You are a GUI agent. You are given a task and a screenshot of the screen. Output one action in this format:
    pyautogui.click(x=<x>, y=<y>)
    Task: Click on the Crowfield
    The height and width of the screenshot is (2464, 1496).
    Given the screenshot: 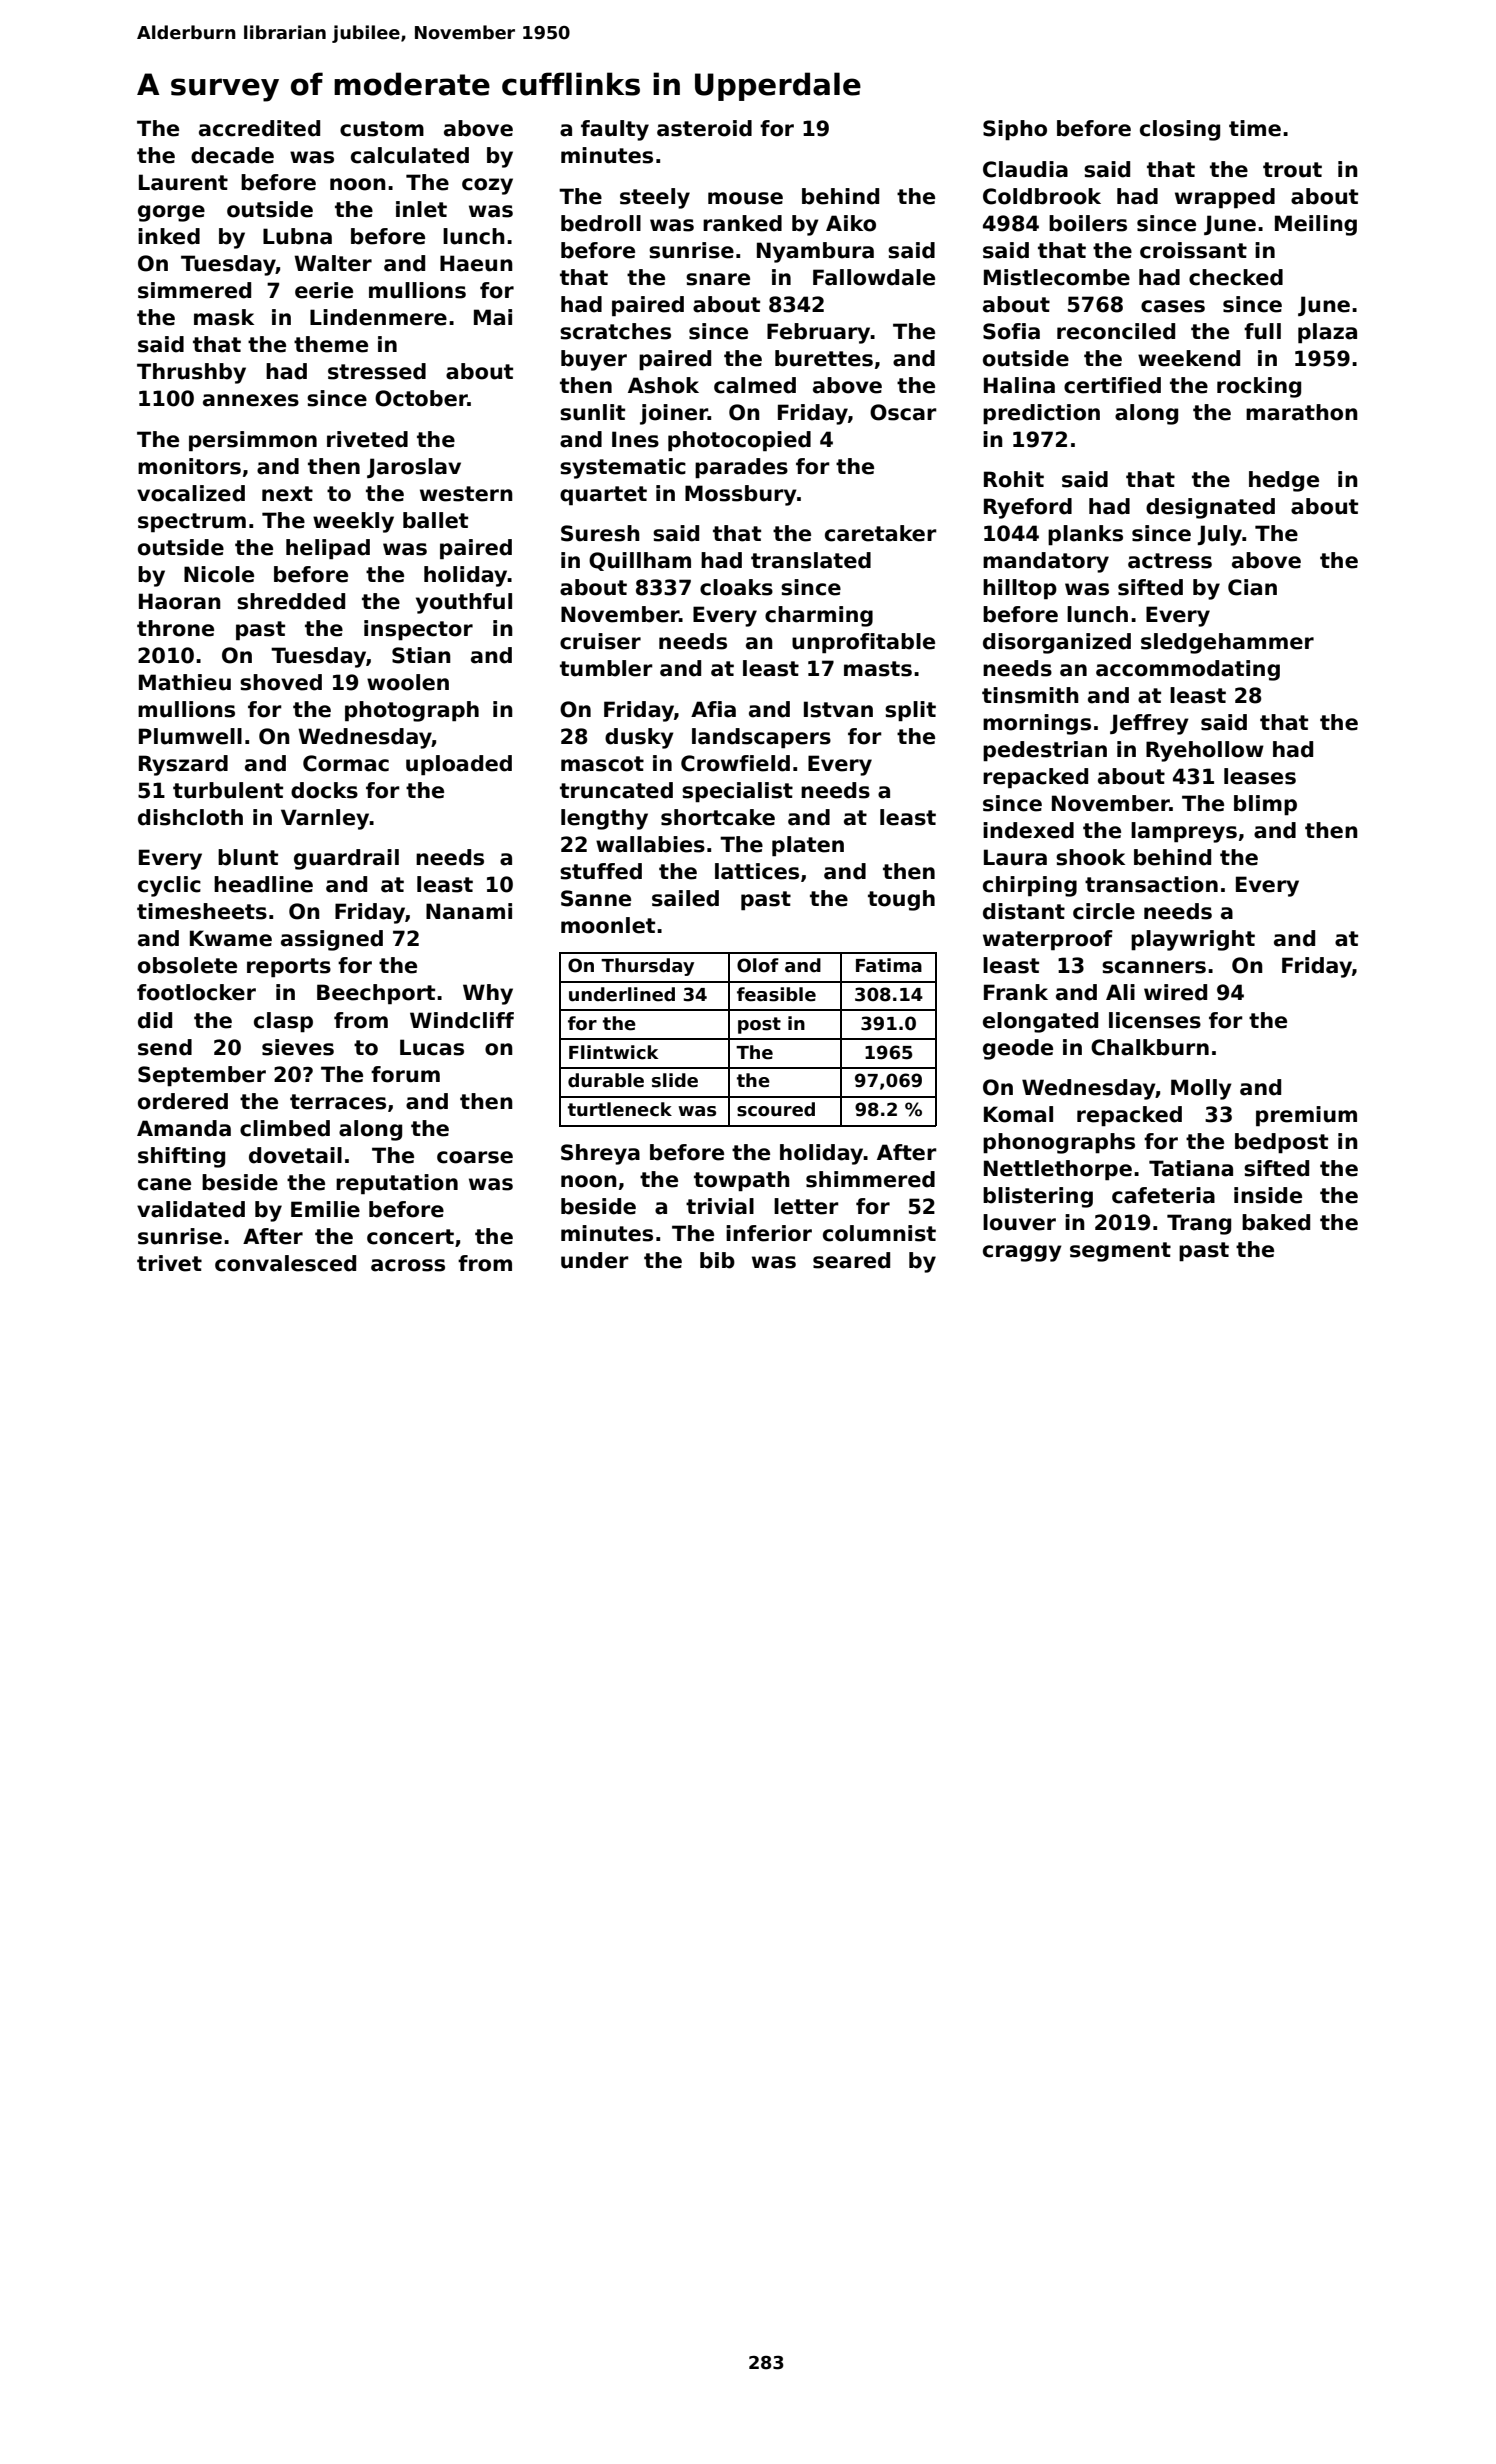 What is the action you would take?
    pyautogui.click(x=735, y=763)
